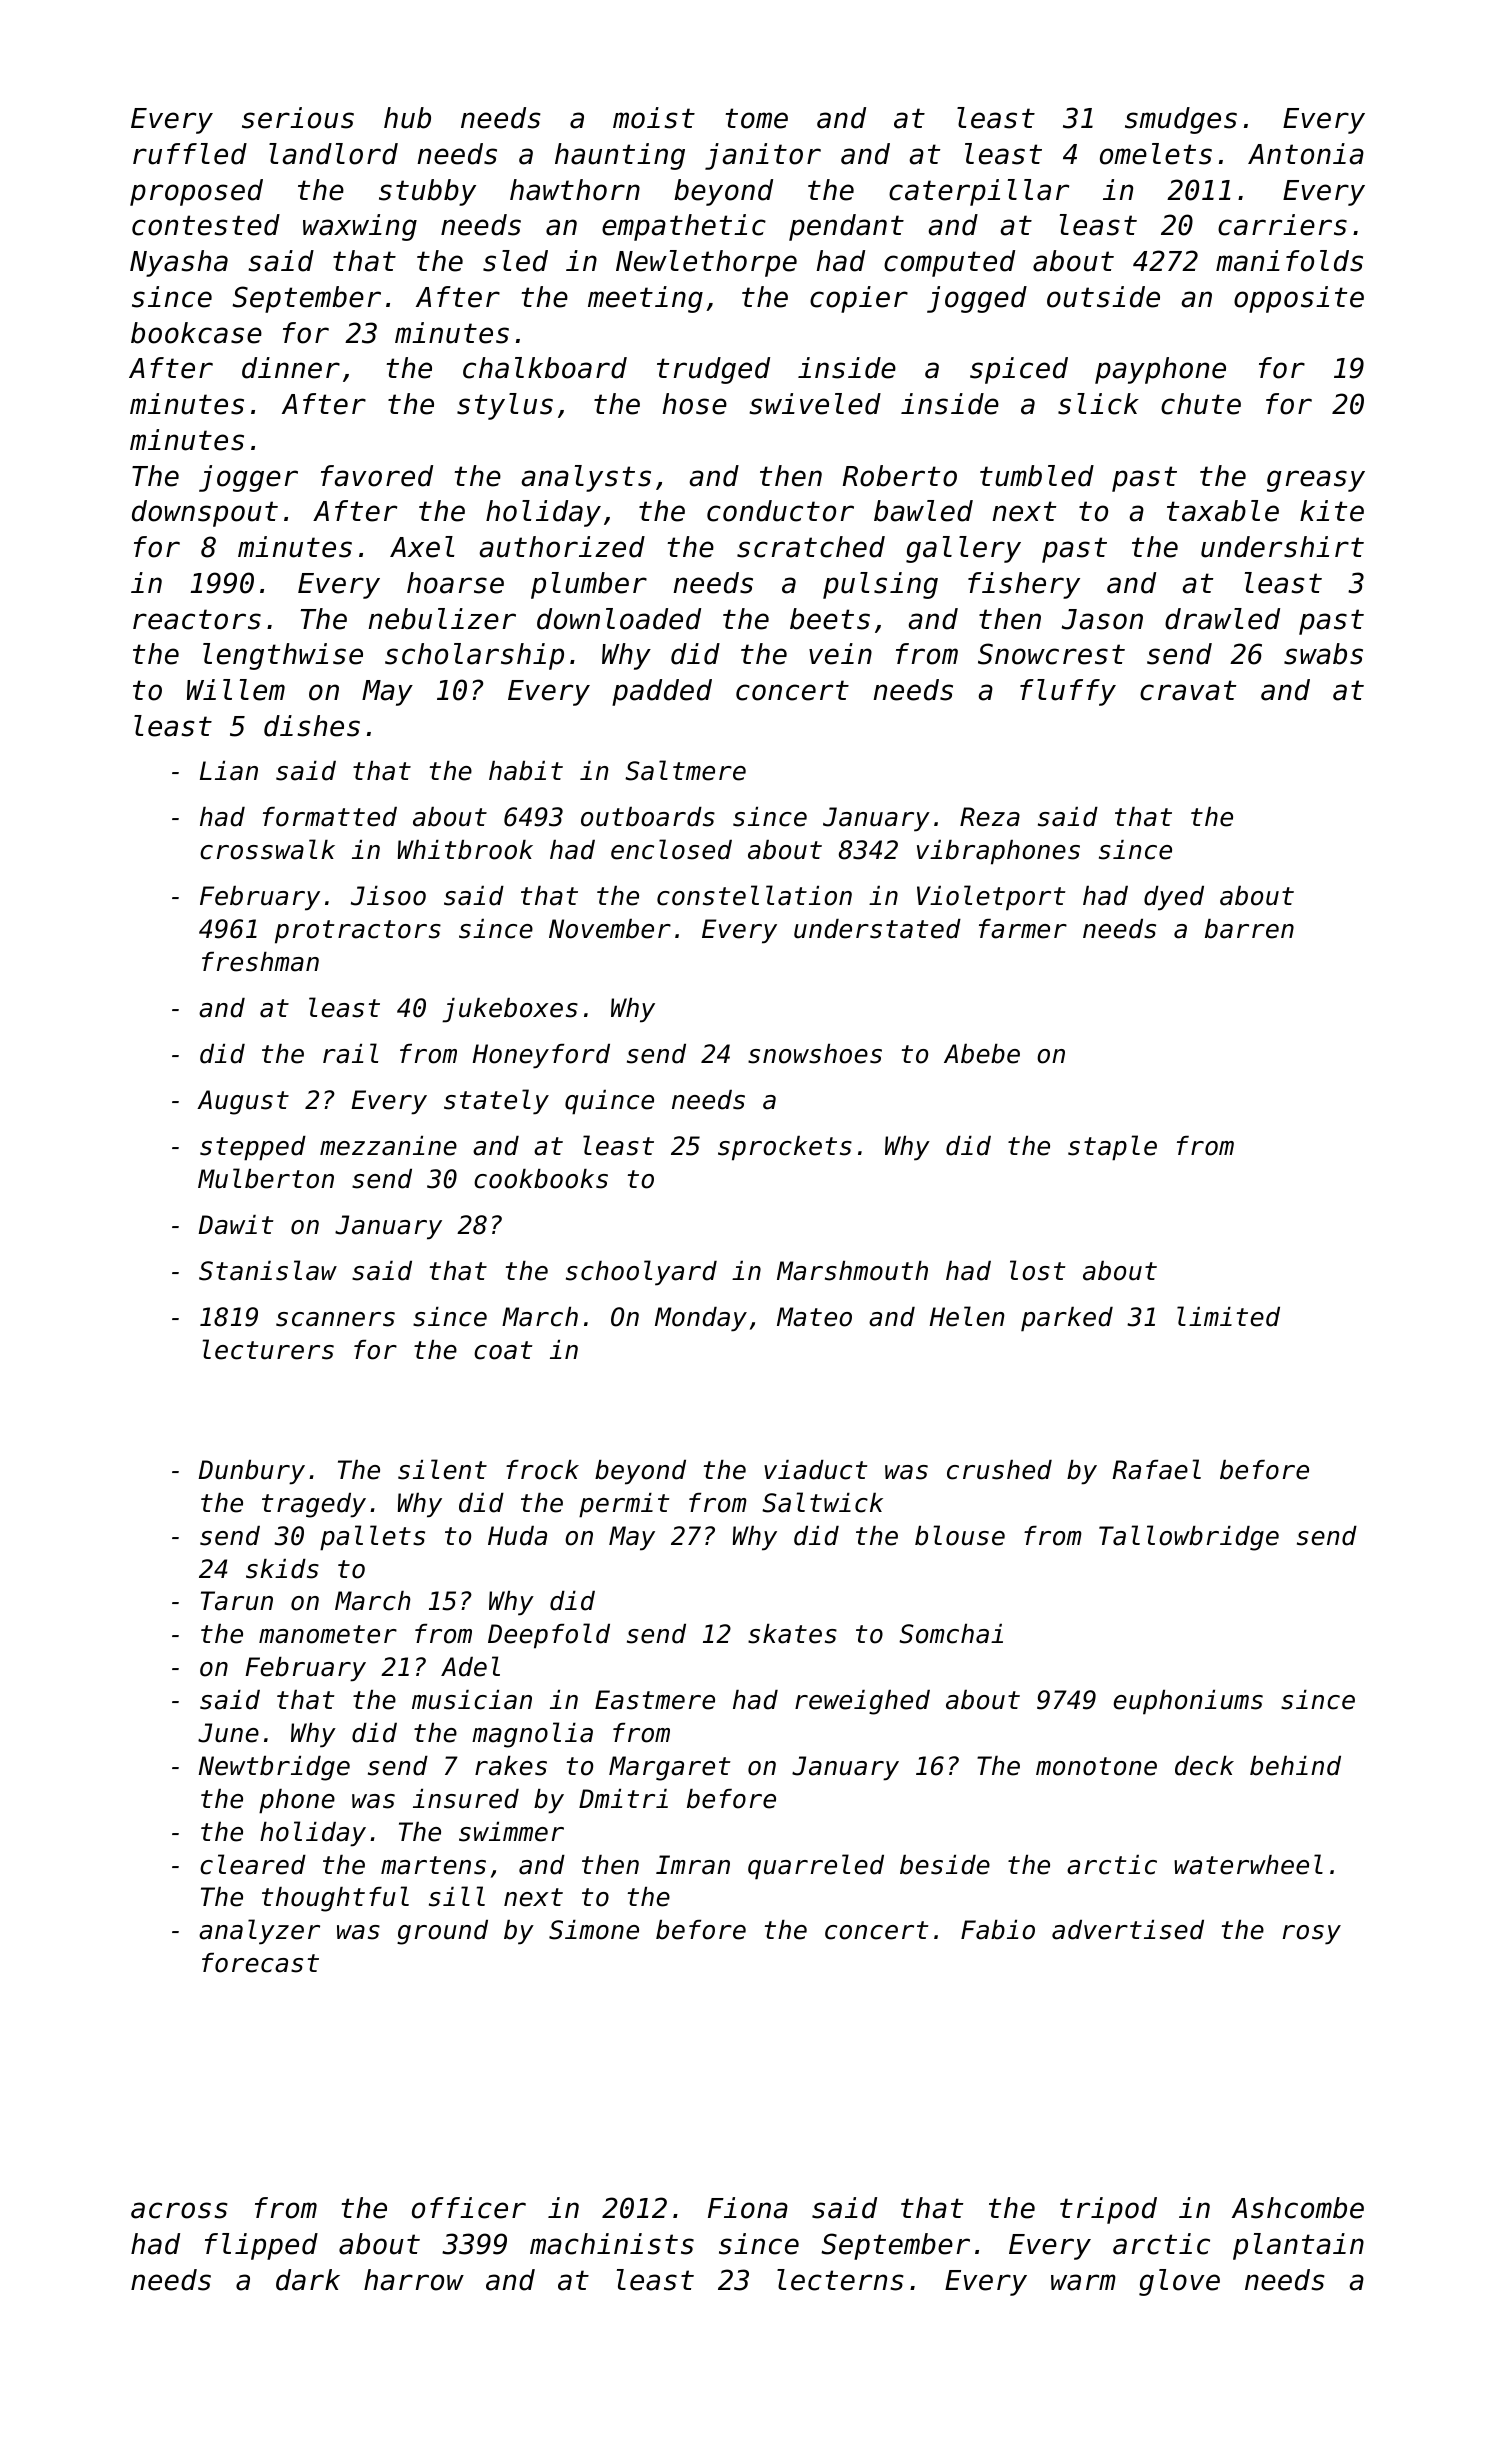  Describe the element at coordinates (756, 118) in the screenshot. I see `tome` at that location.
